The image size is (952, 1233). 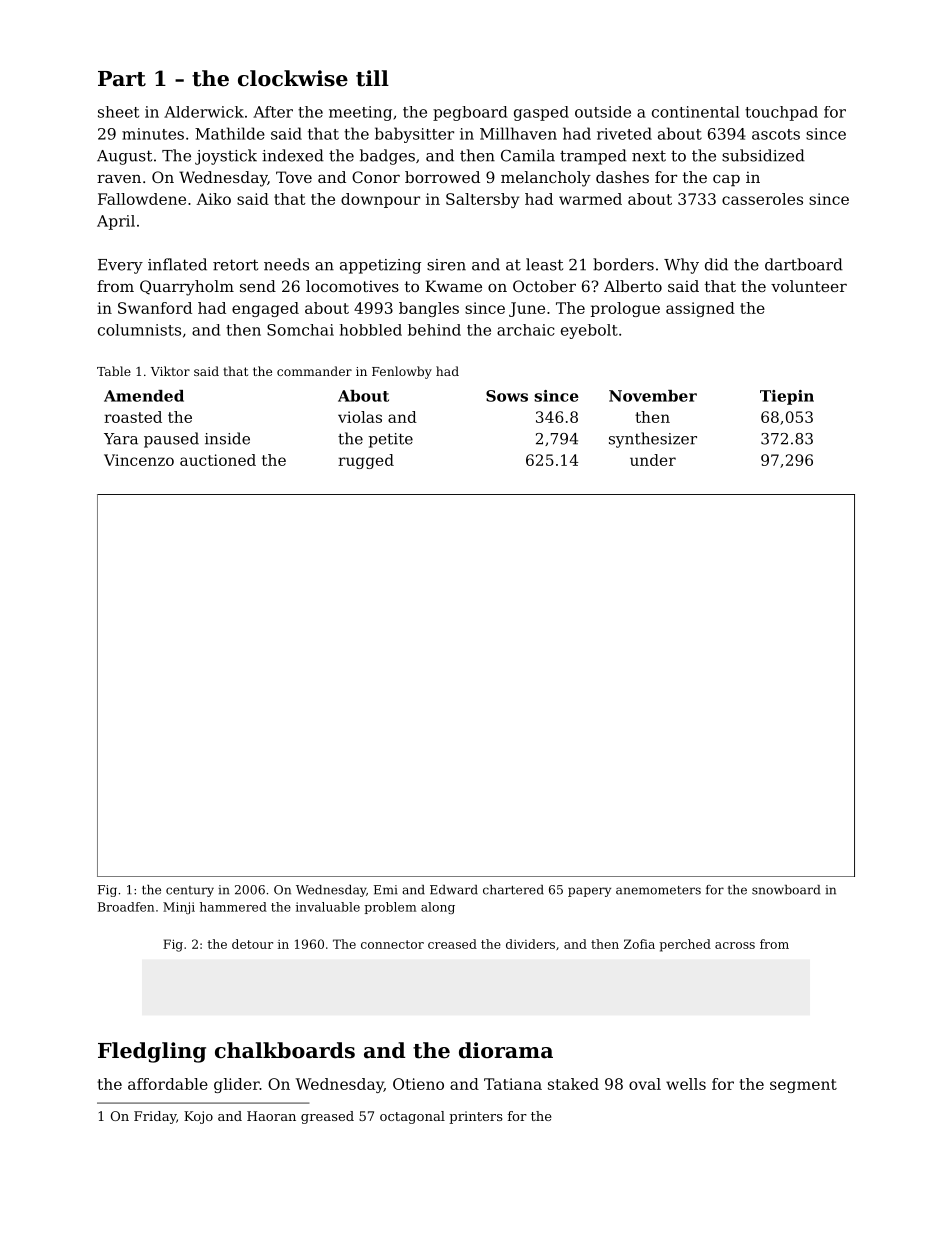 I want to click on century, so click(x=190, y=891).
